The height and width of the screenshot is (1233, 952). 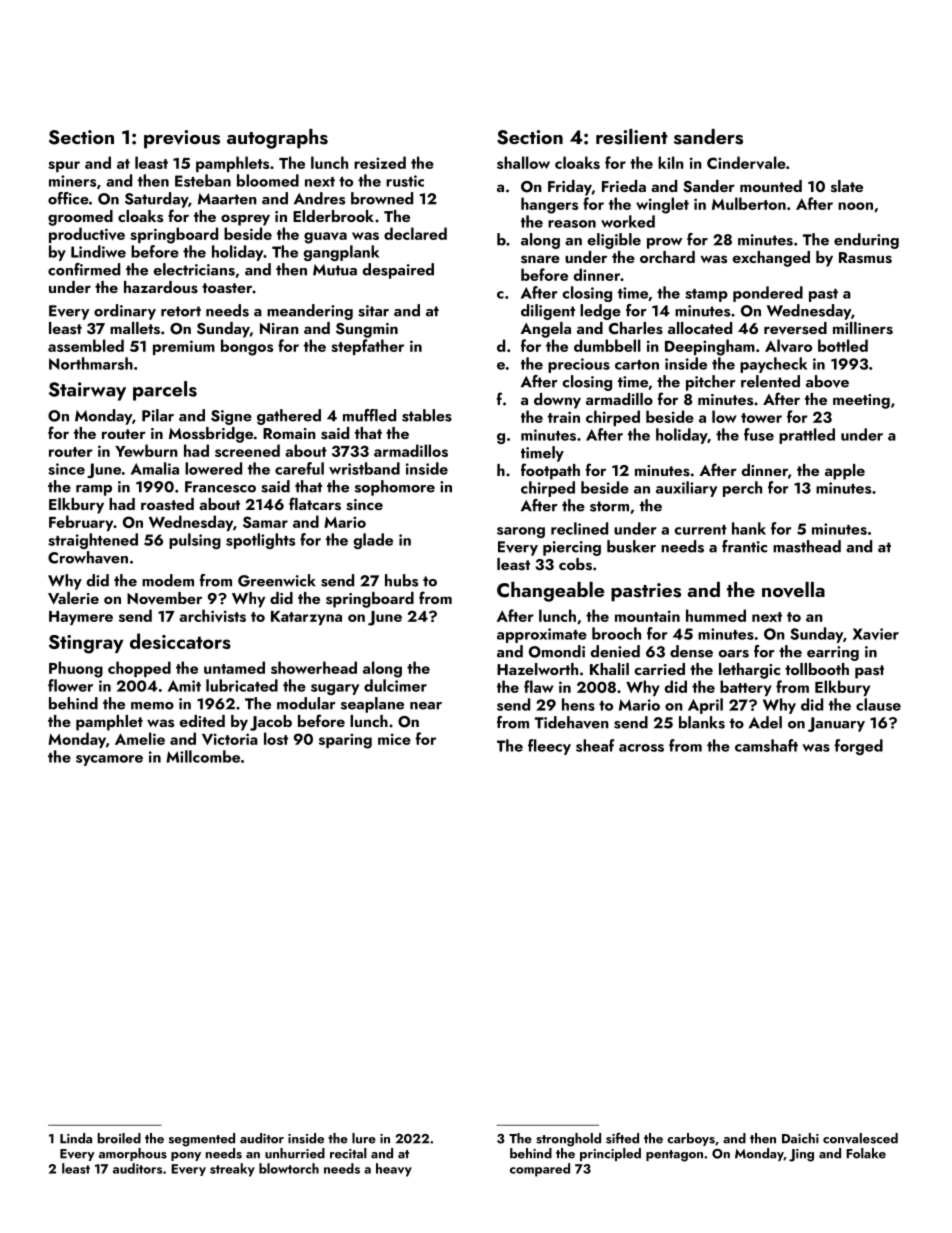 I want to click on diligent, so click(x=548, y=312).
